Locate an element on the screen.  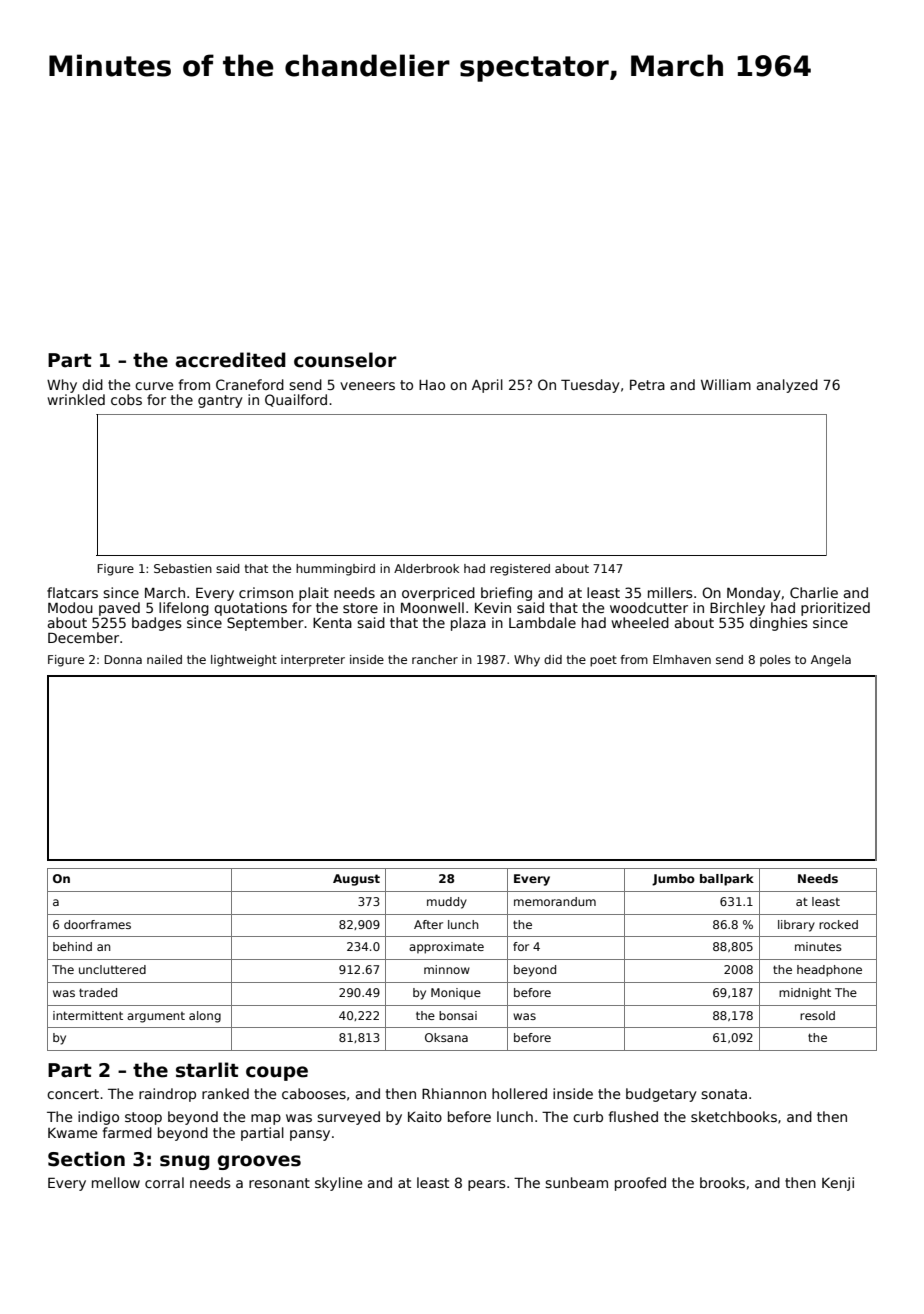
Lambdale is located at coordinates (542, 622).
